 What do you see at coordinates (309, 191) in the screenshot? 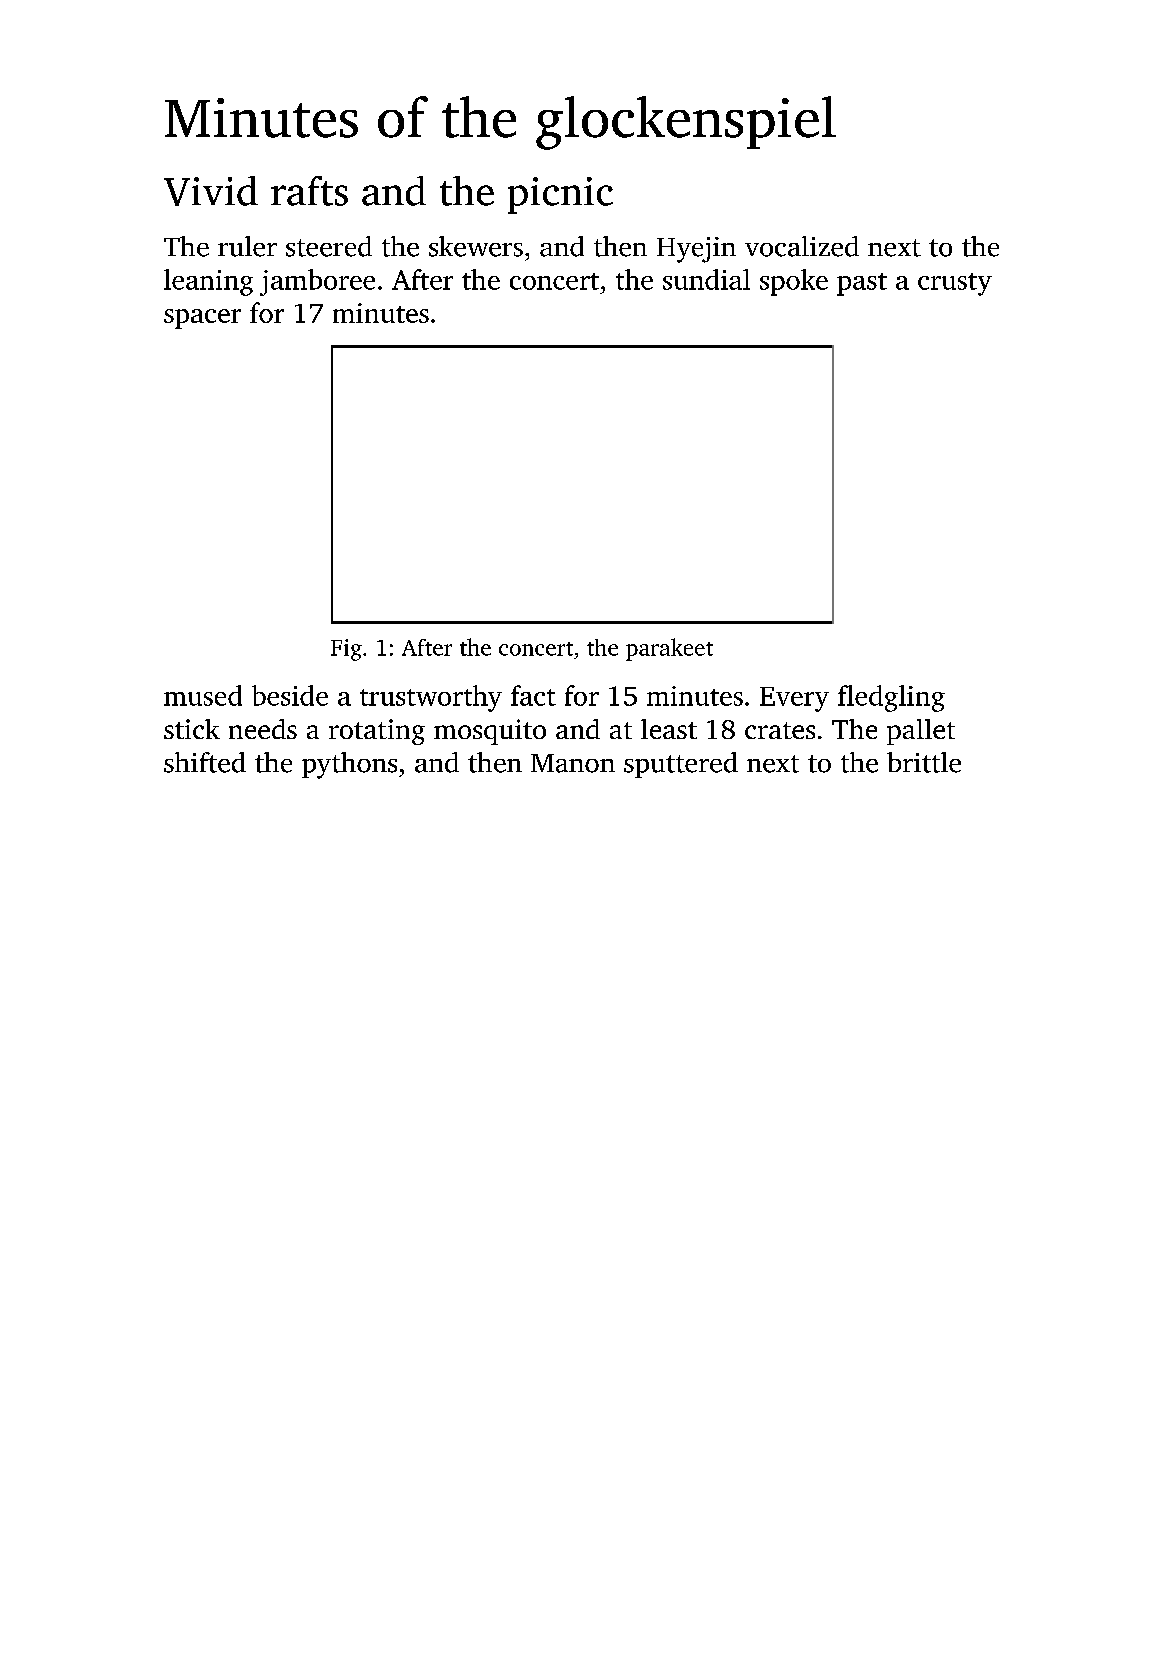
I see `rafts` at bounding box center [309, 191].
